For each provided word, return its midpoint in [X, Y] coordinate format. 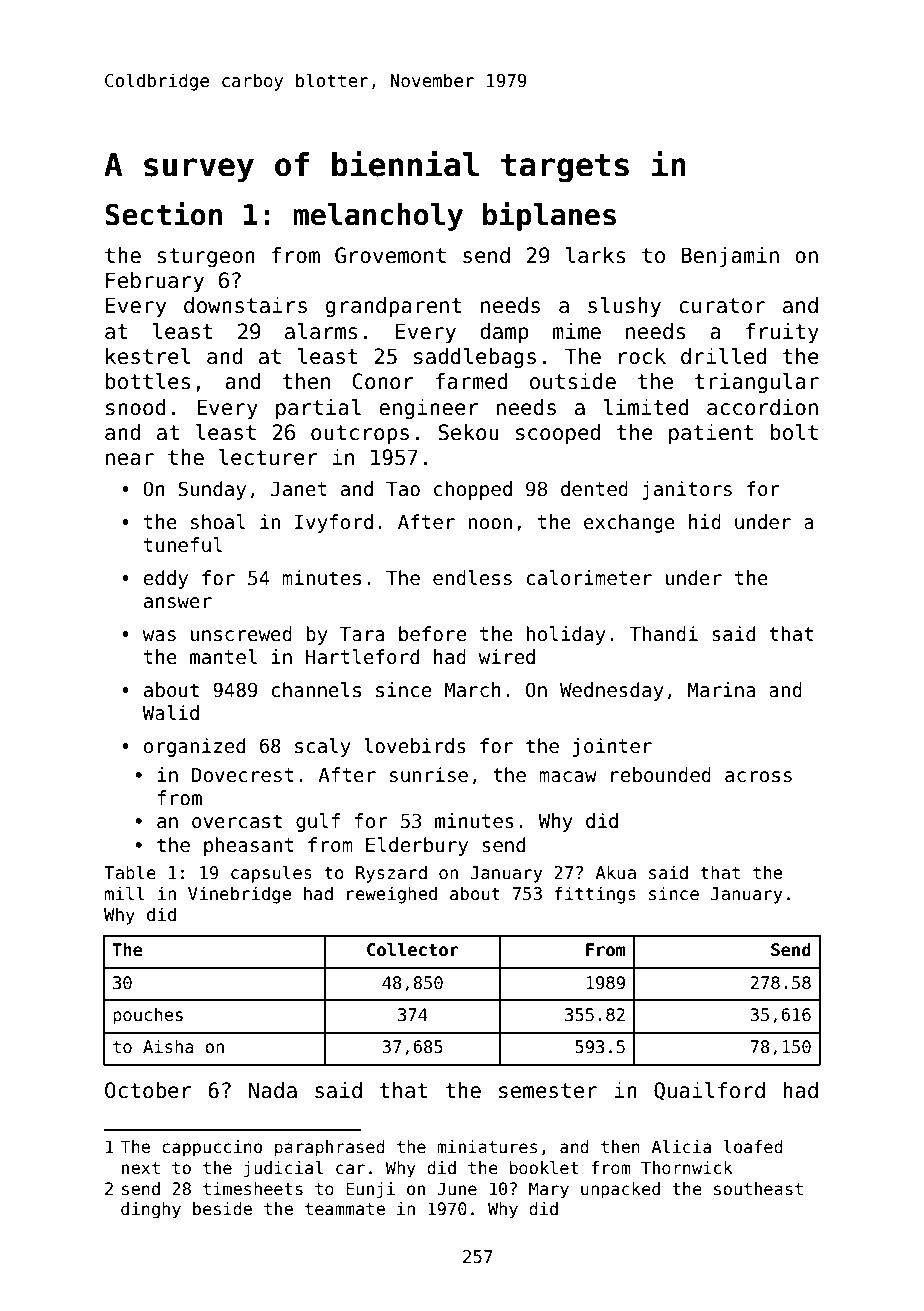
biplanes [549, 216]
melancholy [378, 217]
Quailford [709, 1091]
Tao [403, 489]
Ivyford [334, 523]
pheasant [249, 846]
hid [705, 522]
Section [163, 214]
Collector [413, 950]
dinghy [151, 1210]
